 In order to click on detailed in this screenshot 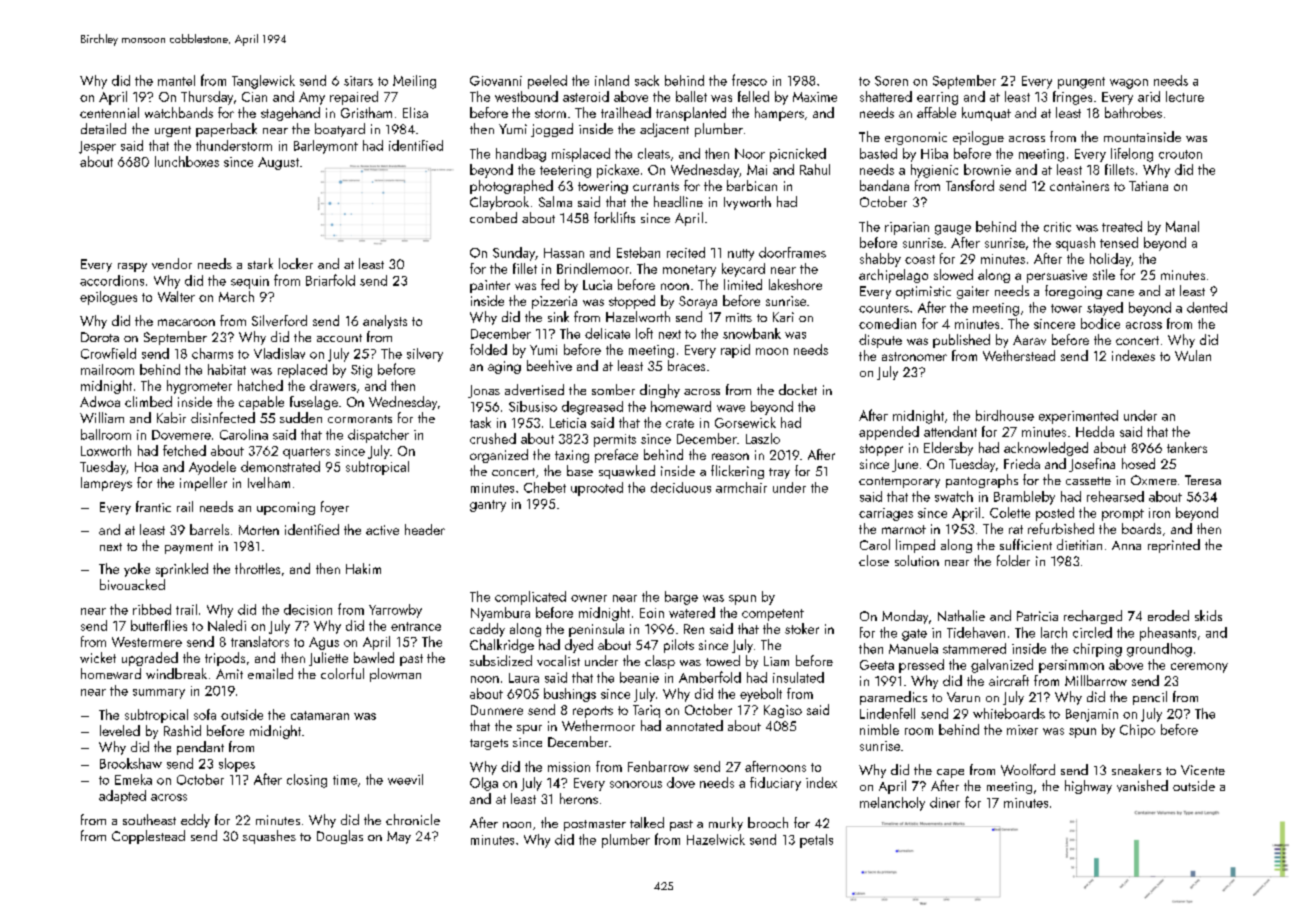, I will do `click(103, 128)`.
